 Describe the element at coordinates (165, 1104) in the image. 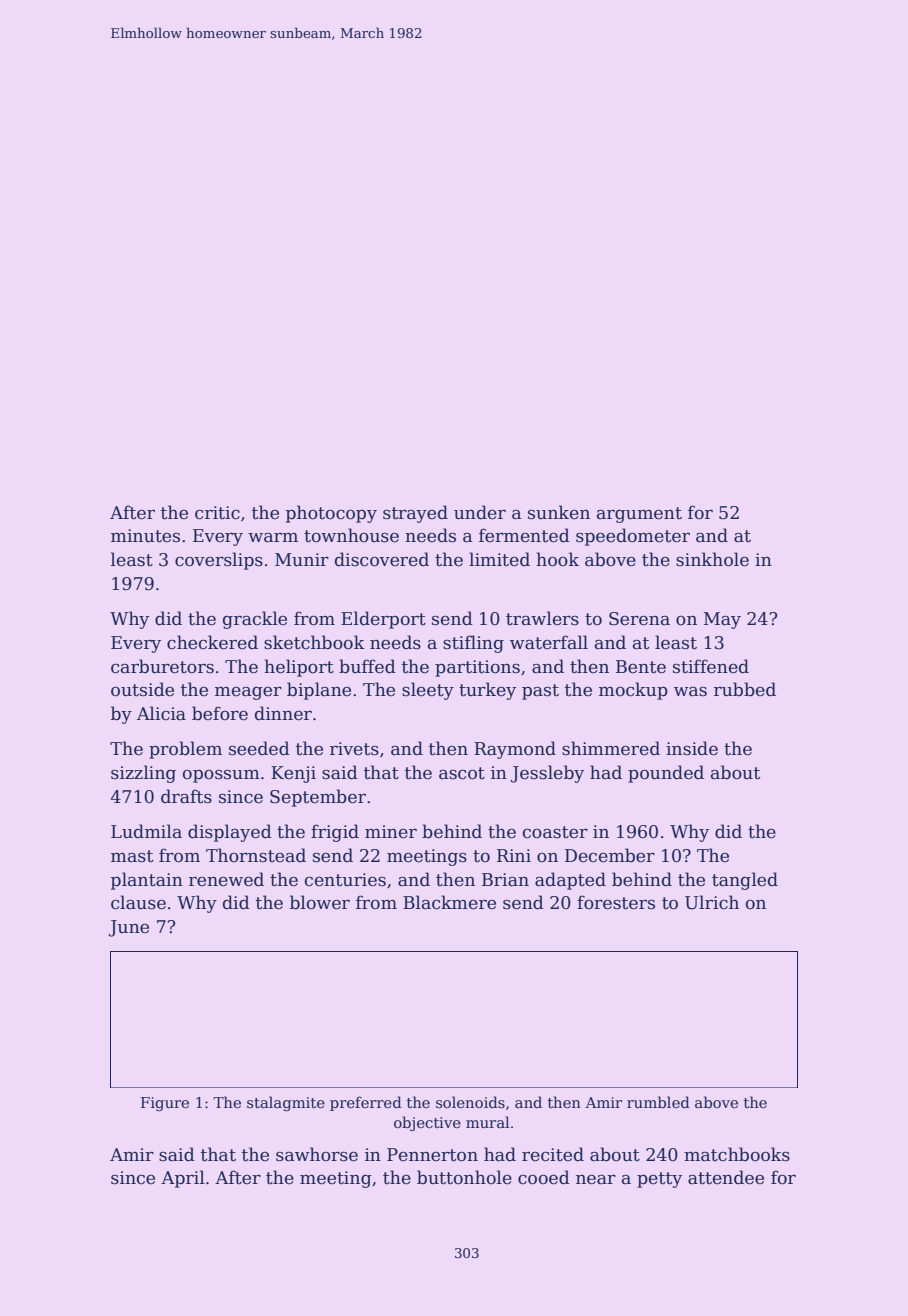

I see `Figure` at that location.
